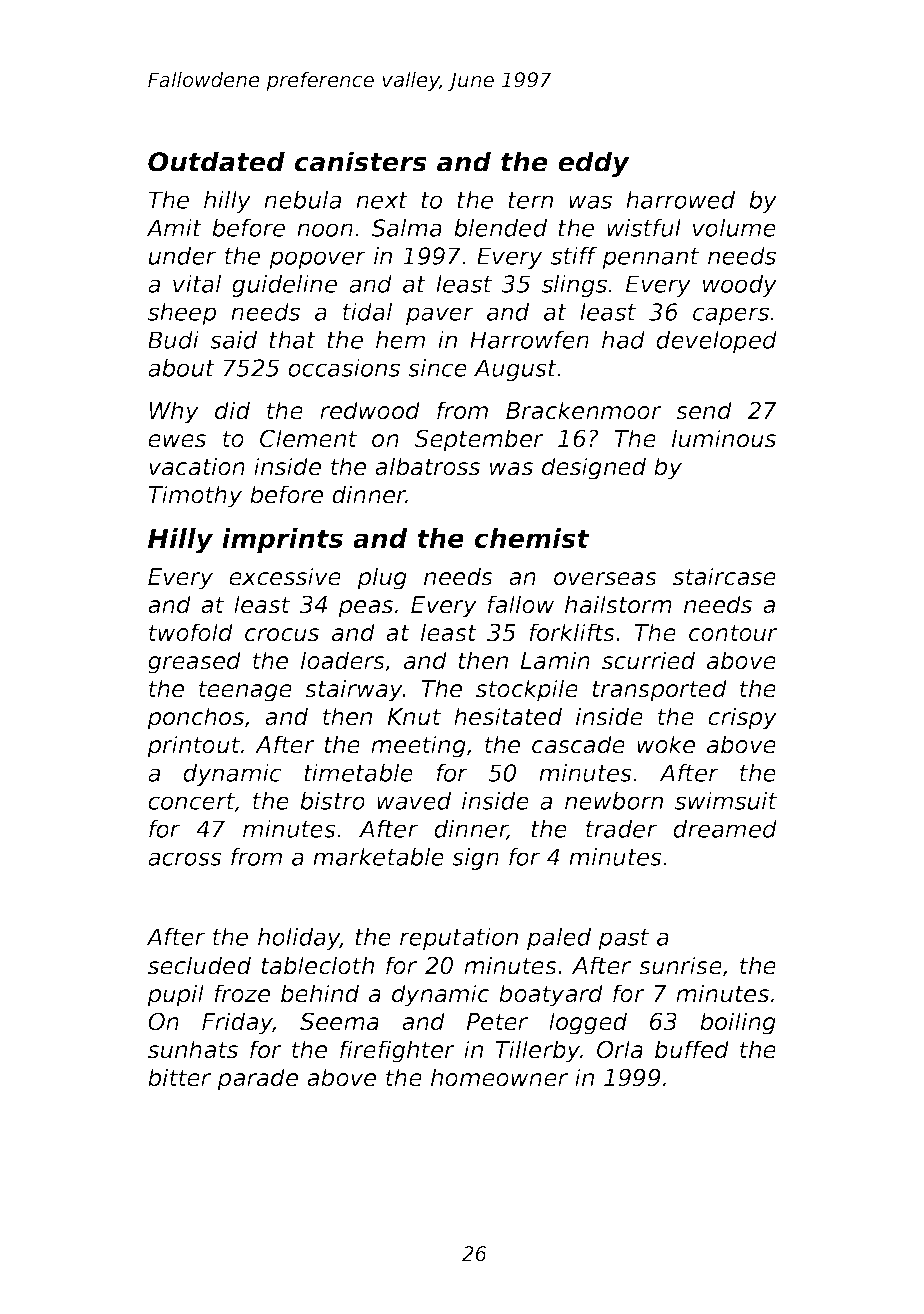 This screenshot has height=1314, width=924. I want to click on buffed, so click(692, 1049).
